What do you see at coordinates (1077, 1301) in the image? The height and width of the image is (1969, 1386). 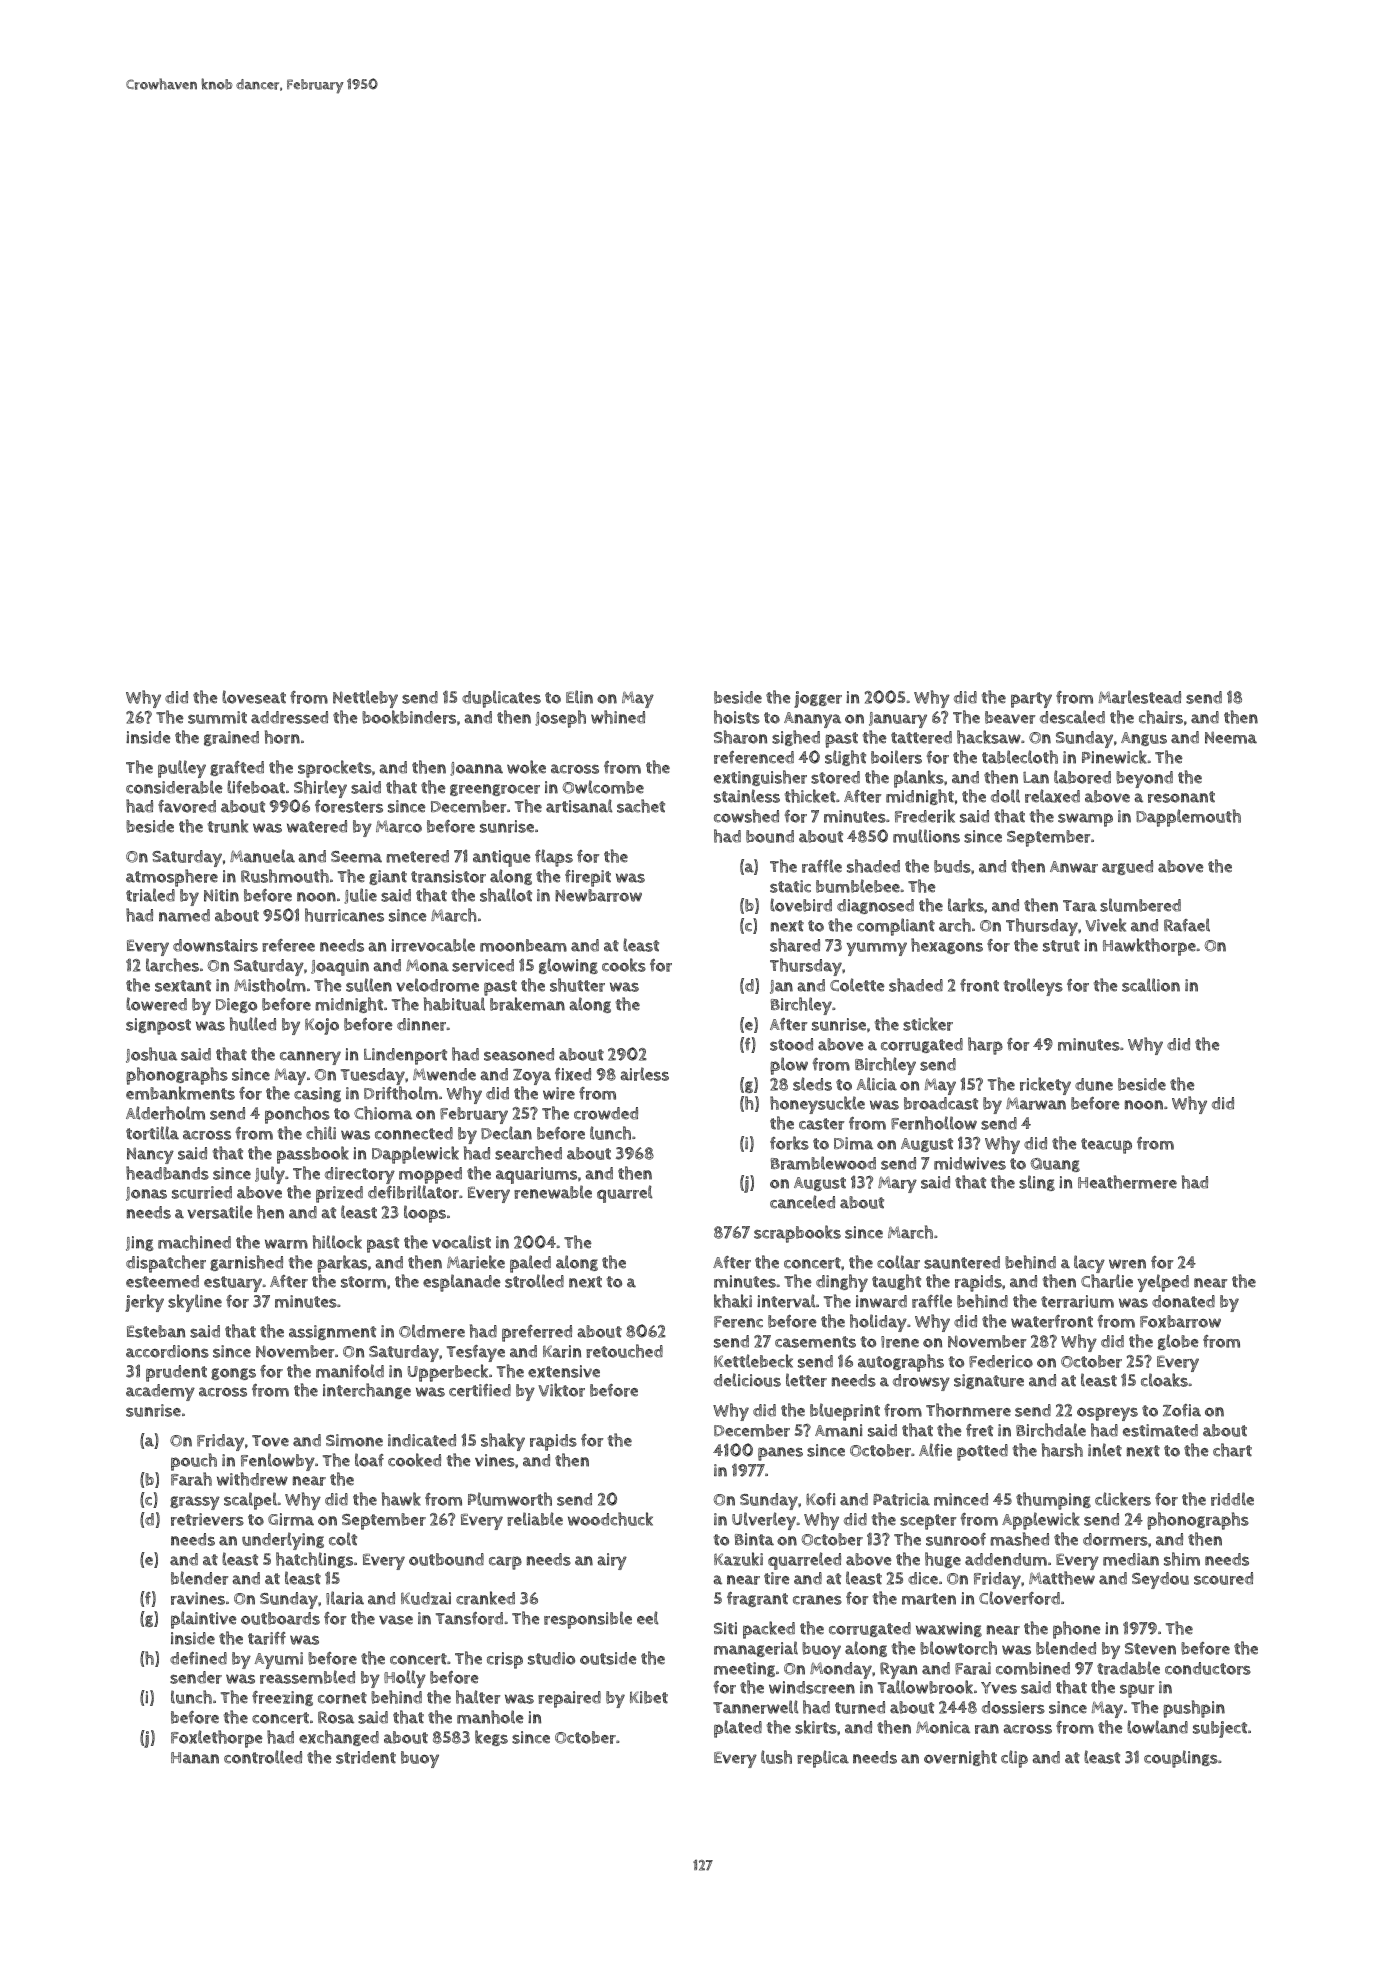 I see `terrarium` at bounding box center [1077, 1301].
